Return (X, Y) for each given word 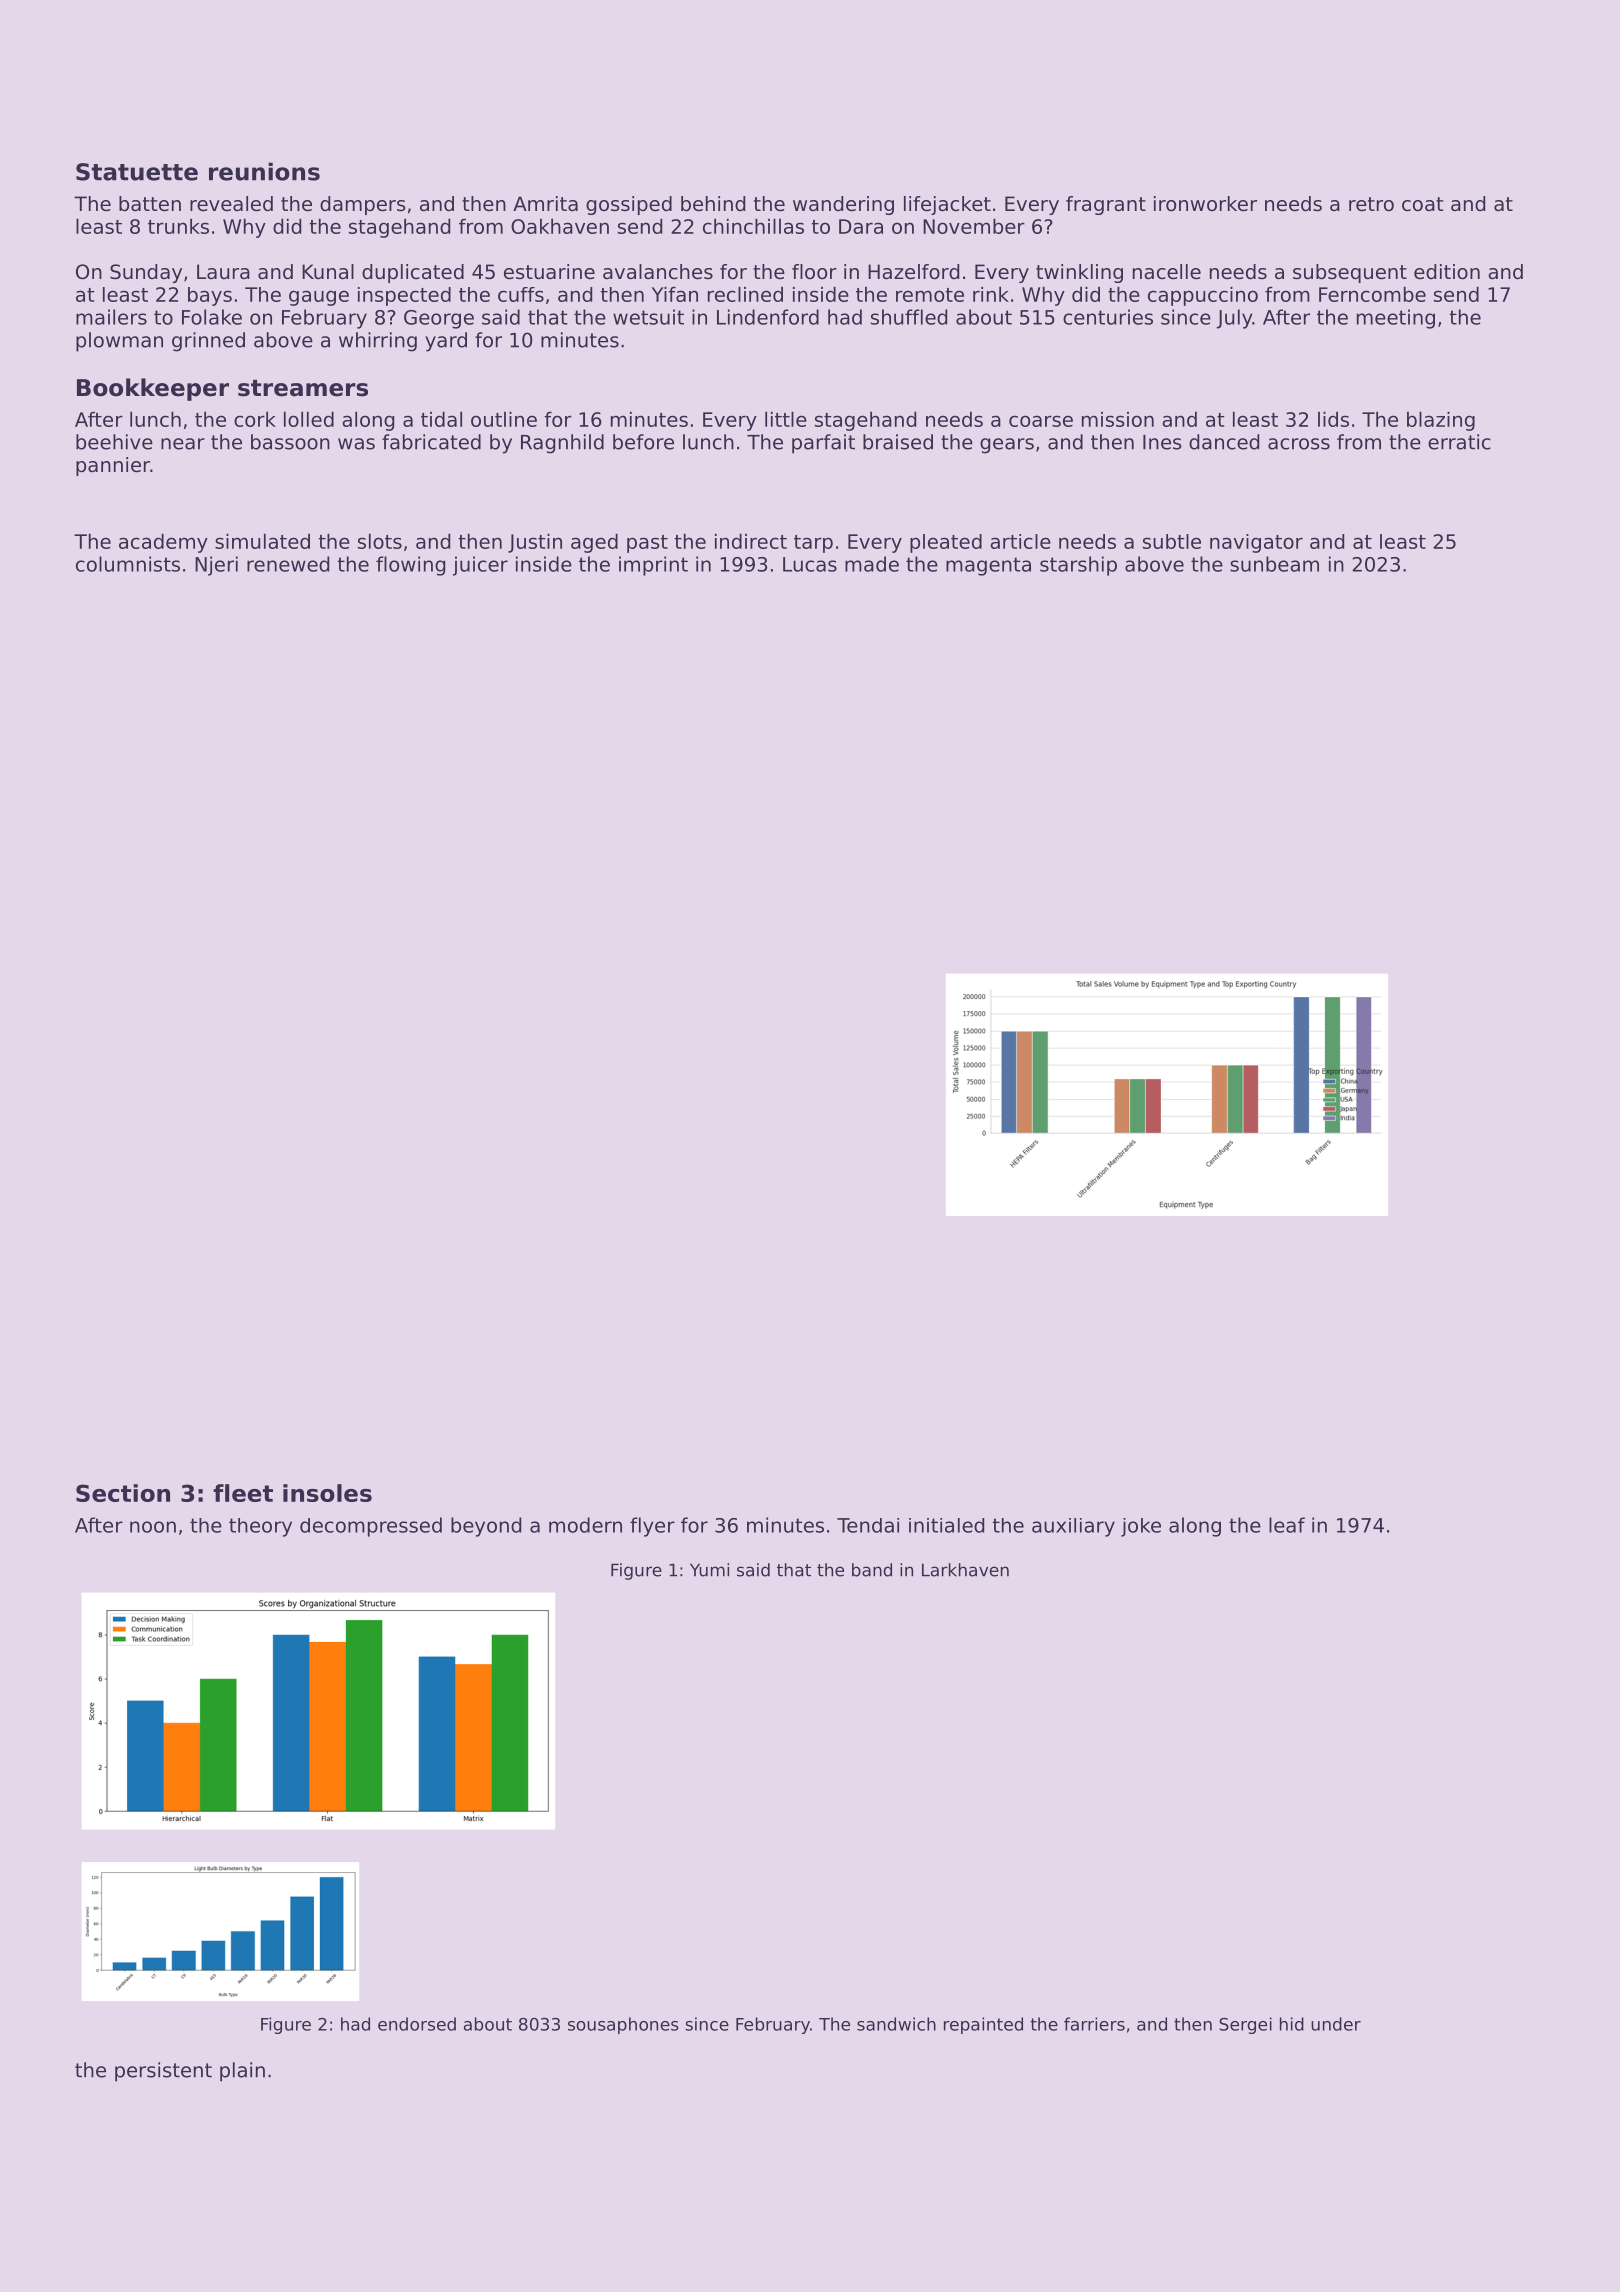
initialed (946, 1525)
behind (713, 204)
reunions (264, 171)
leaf (1287, 1525)
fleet (243, 1493)
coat (1423, 204)
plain (242, 2072)
